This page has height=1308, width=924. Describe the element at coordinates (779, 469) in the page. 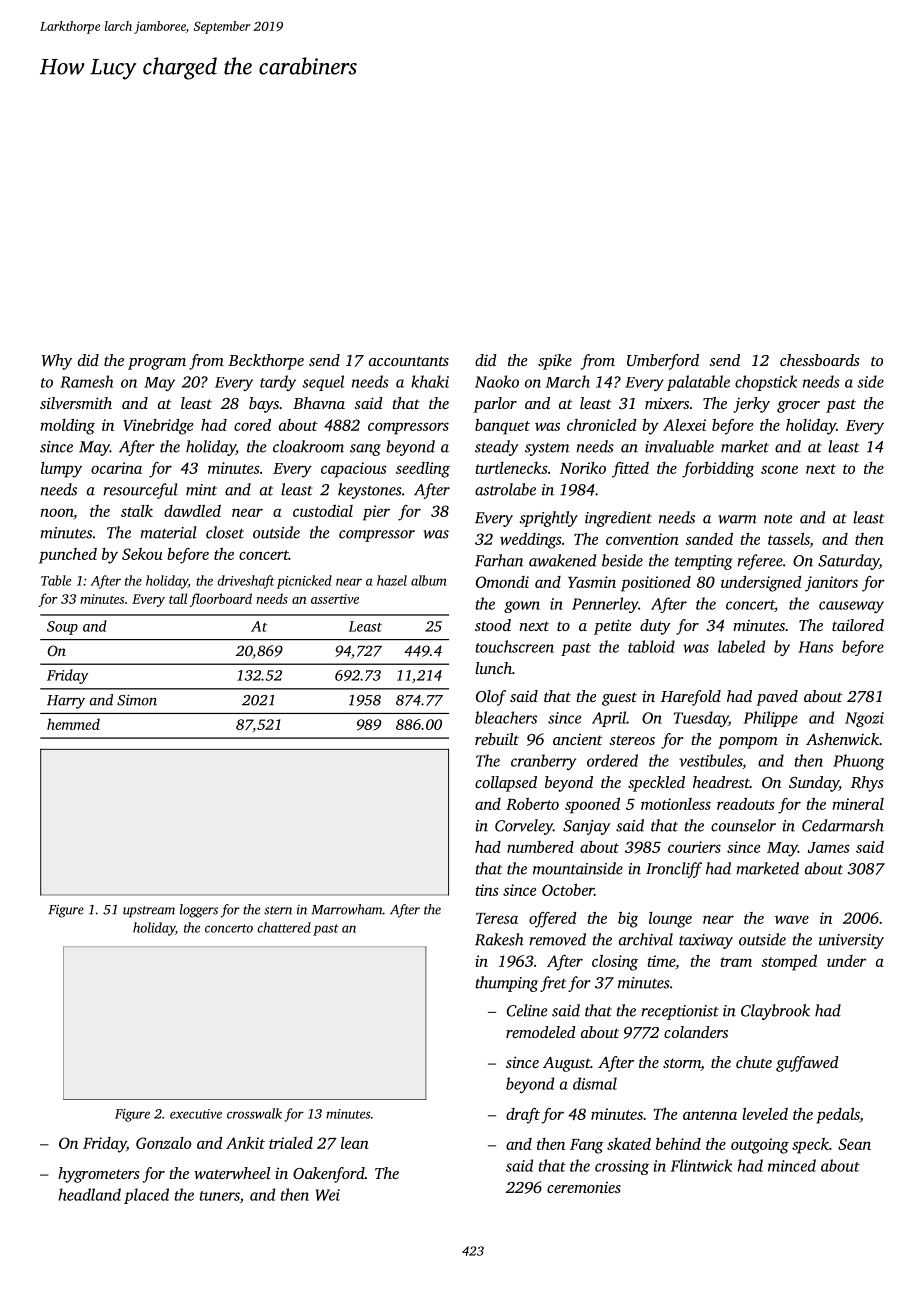

I see `scone` at that location.
